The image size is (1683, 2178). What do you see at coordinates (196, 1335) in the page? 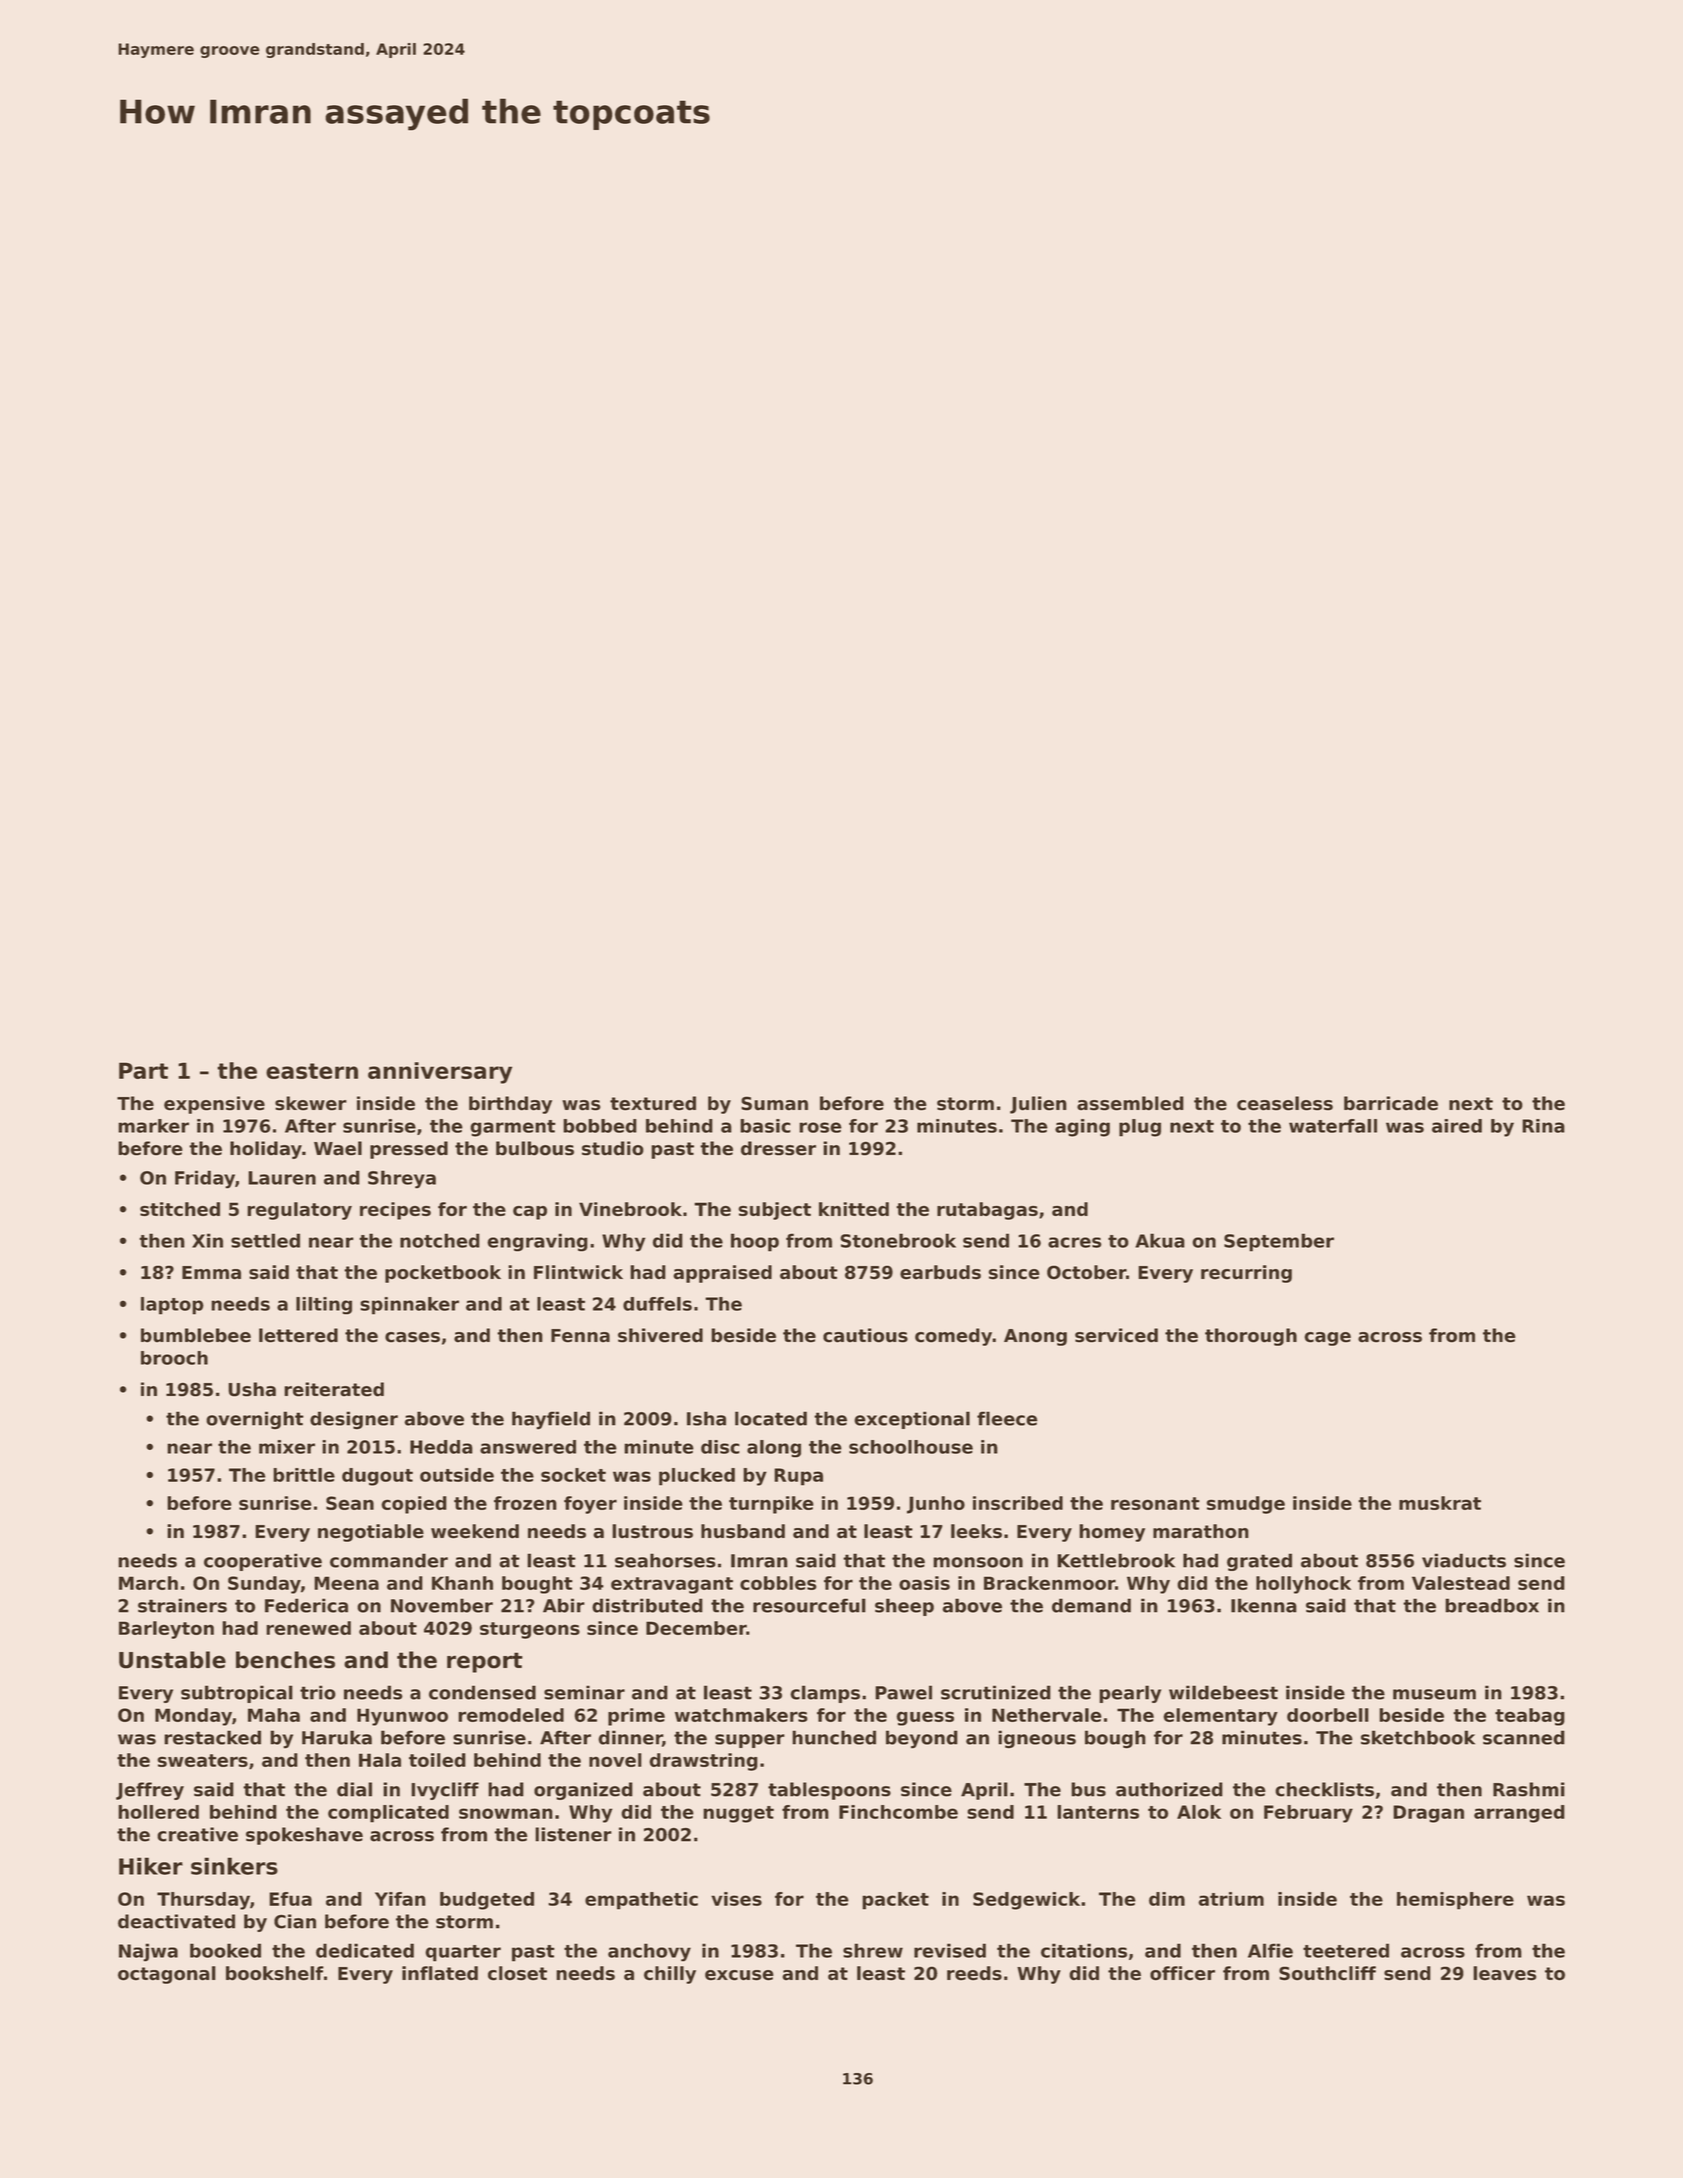
I see `bumblebee` at bounding box center [196, 1335].
